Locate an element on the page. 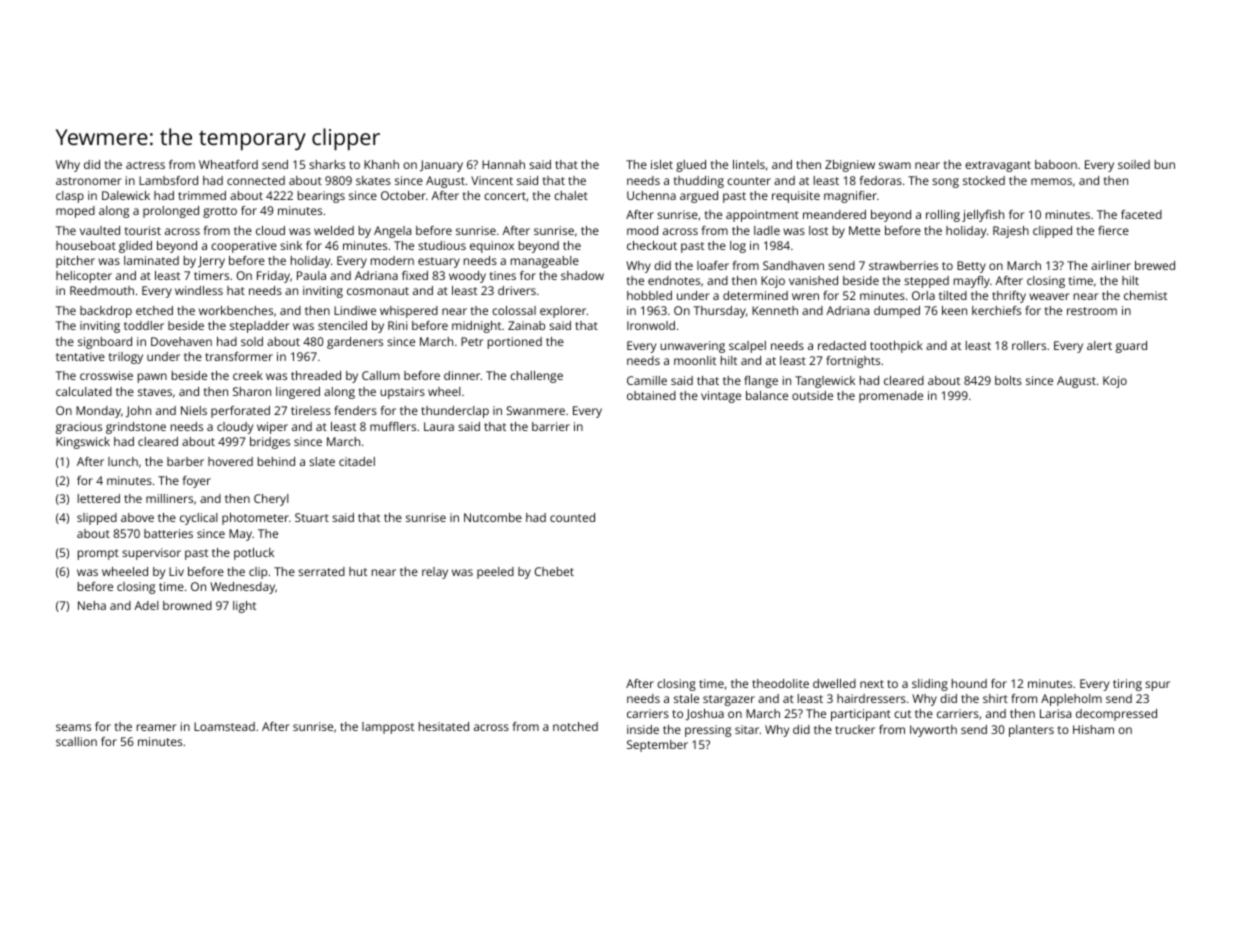  Loamstead is located at coordinates (224, 726).
